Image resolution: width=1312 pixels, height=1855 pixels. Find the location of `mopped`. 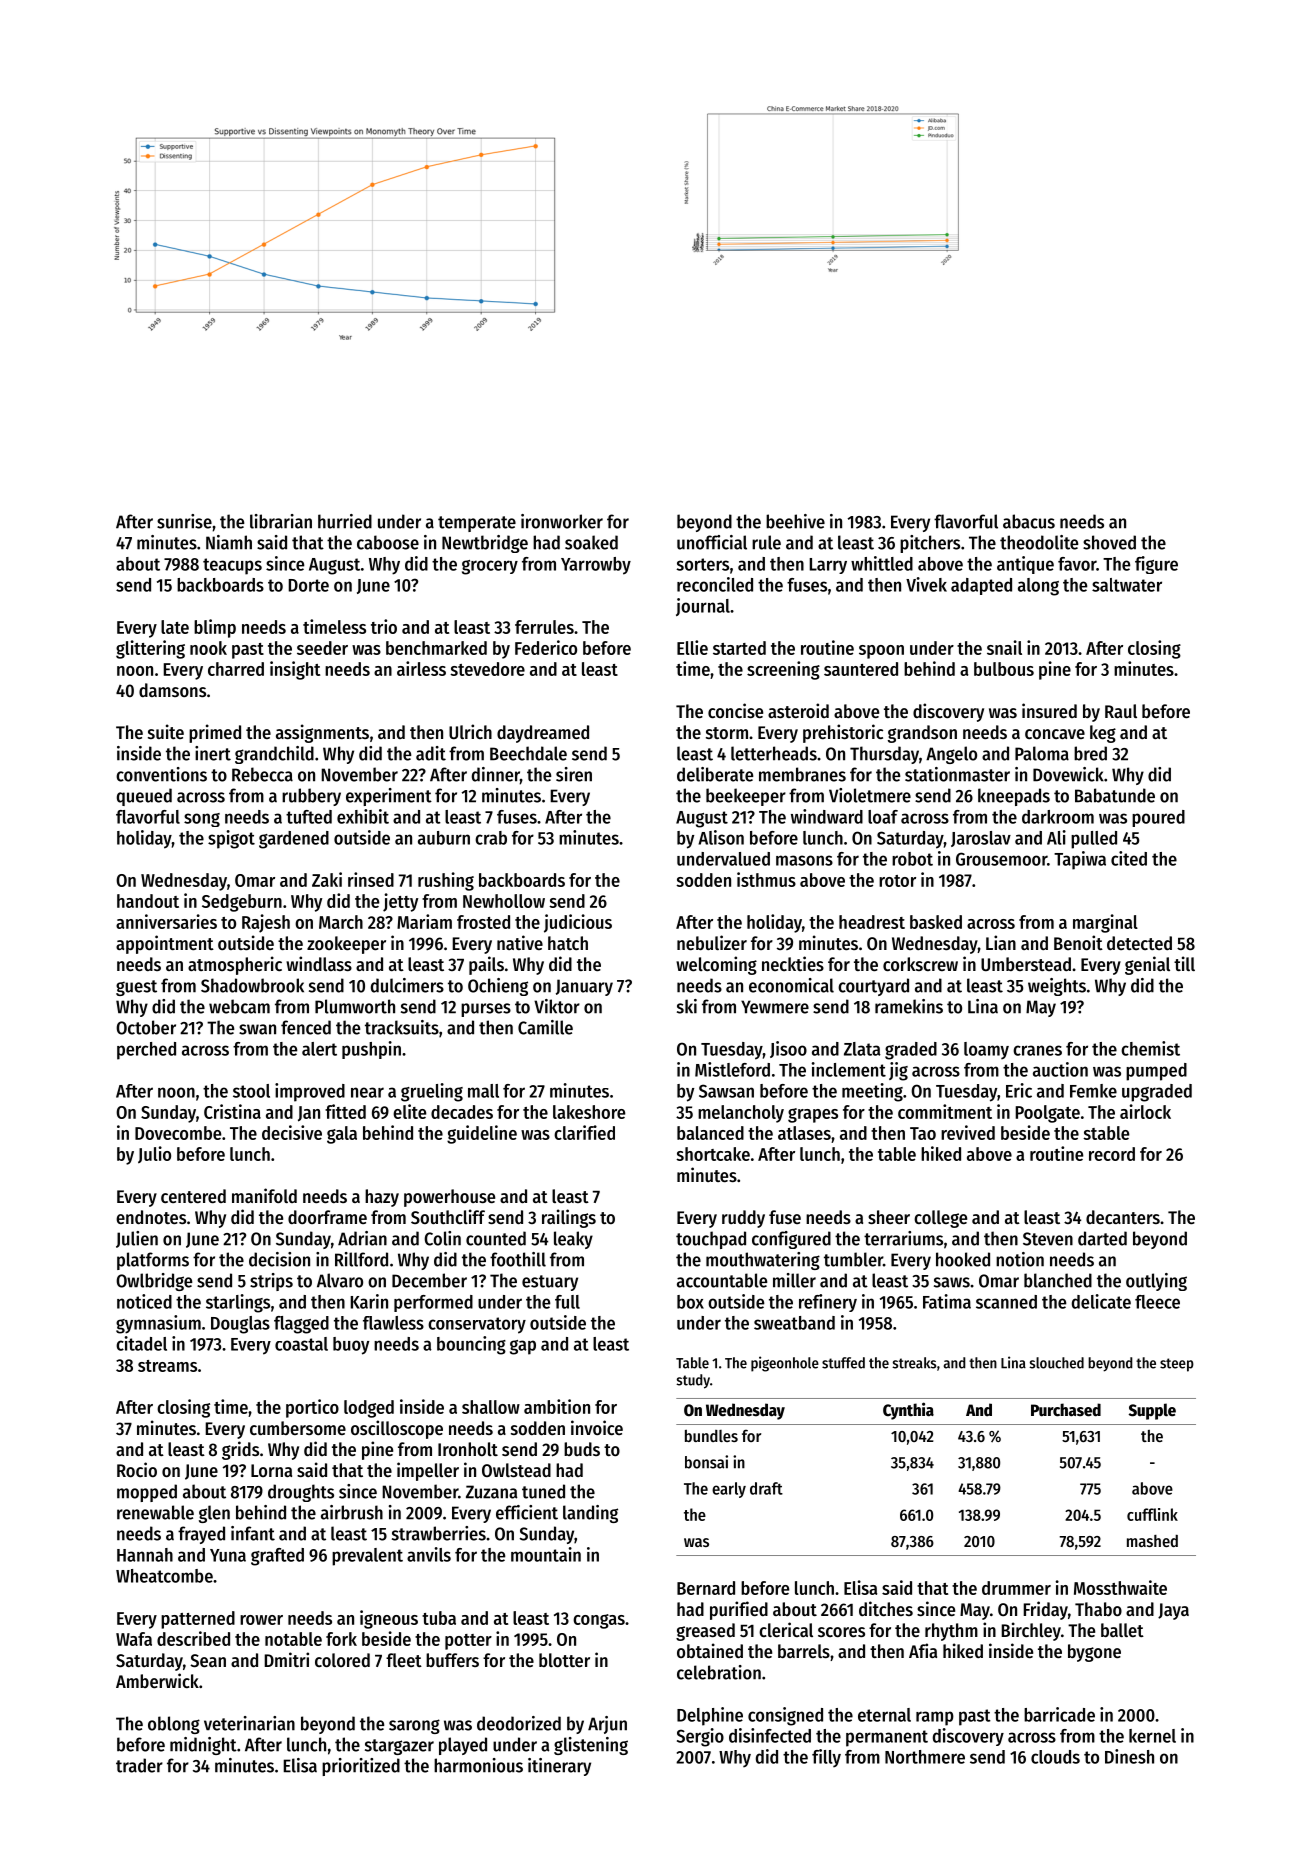

mopped is located at coordinates (147, 1493).
